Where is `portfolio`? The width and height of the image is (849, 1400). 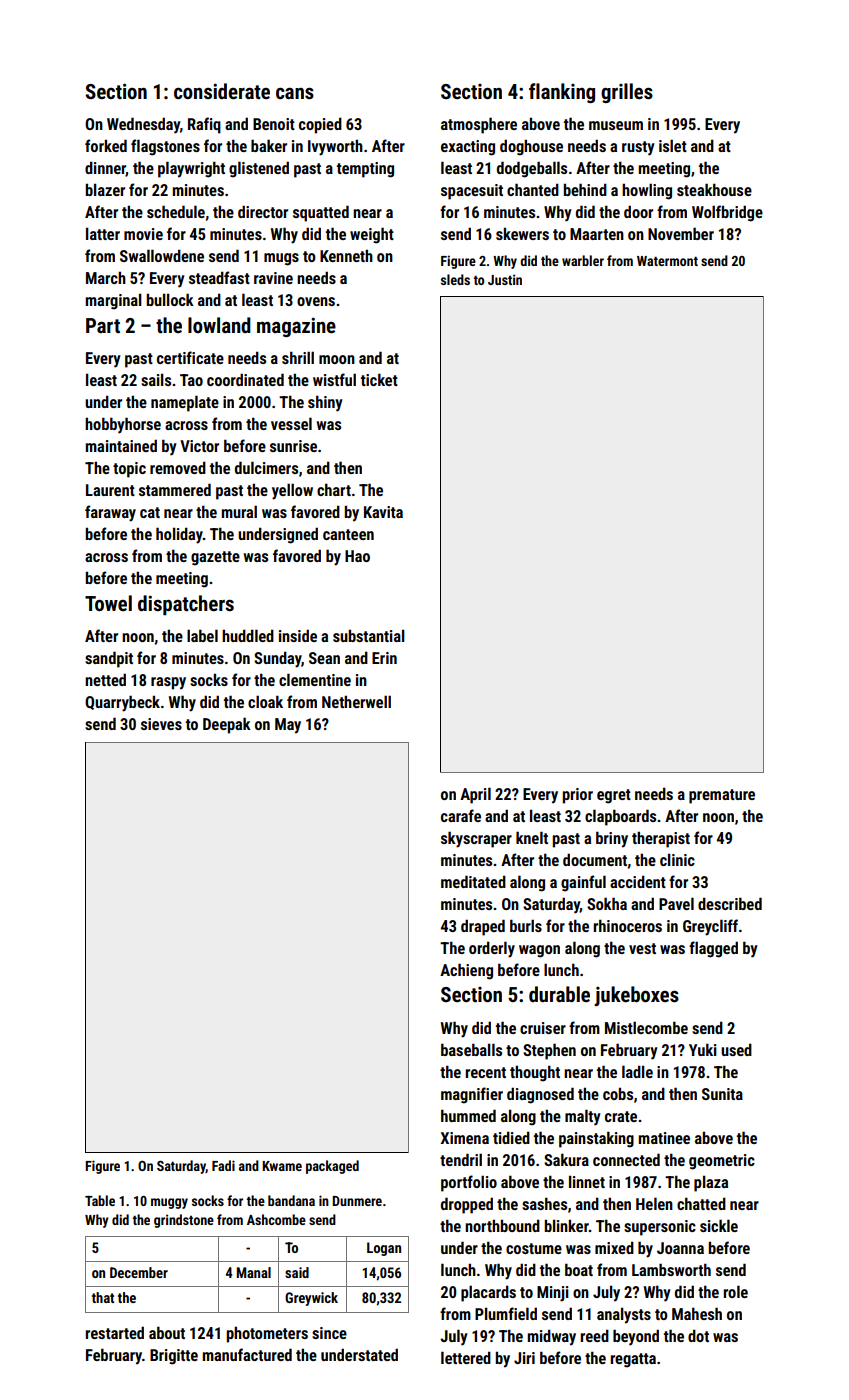
portfolio is located at coordinates (469, 1183).
